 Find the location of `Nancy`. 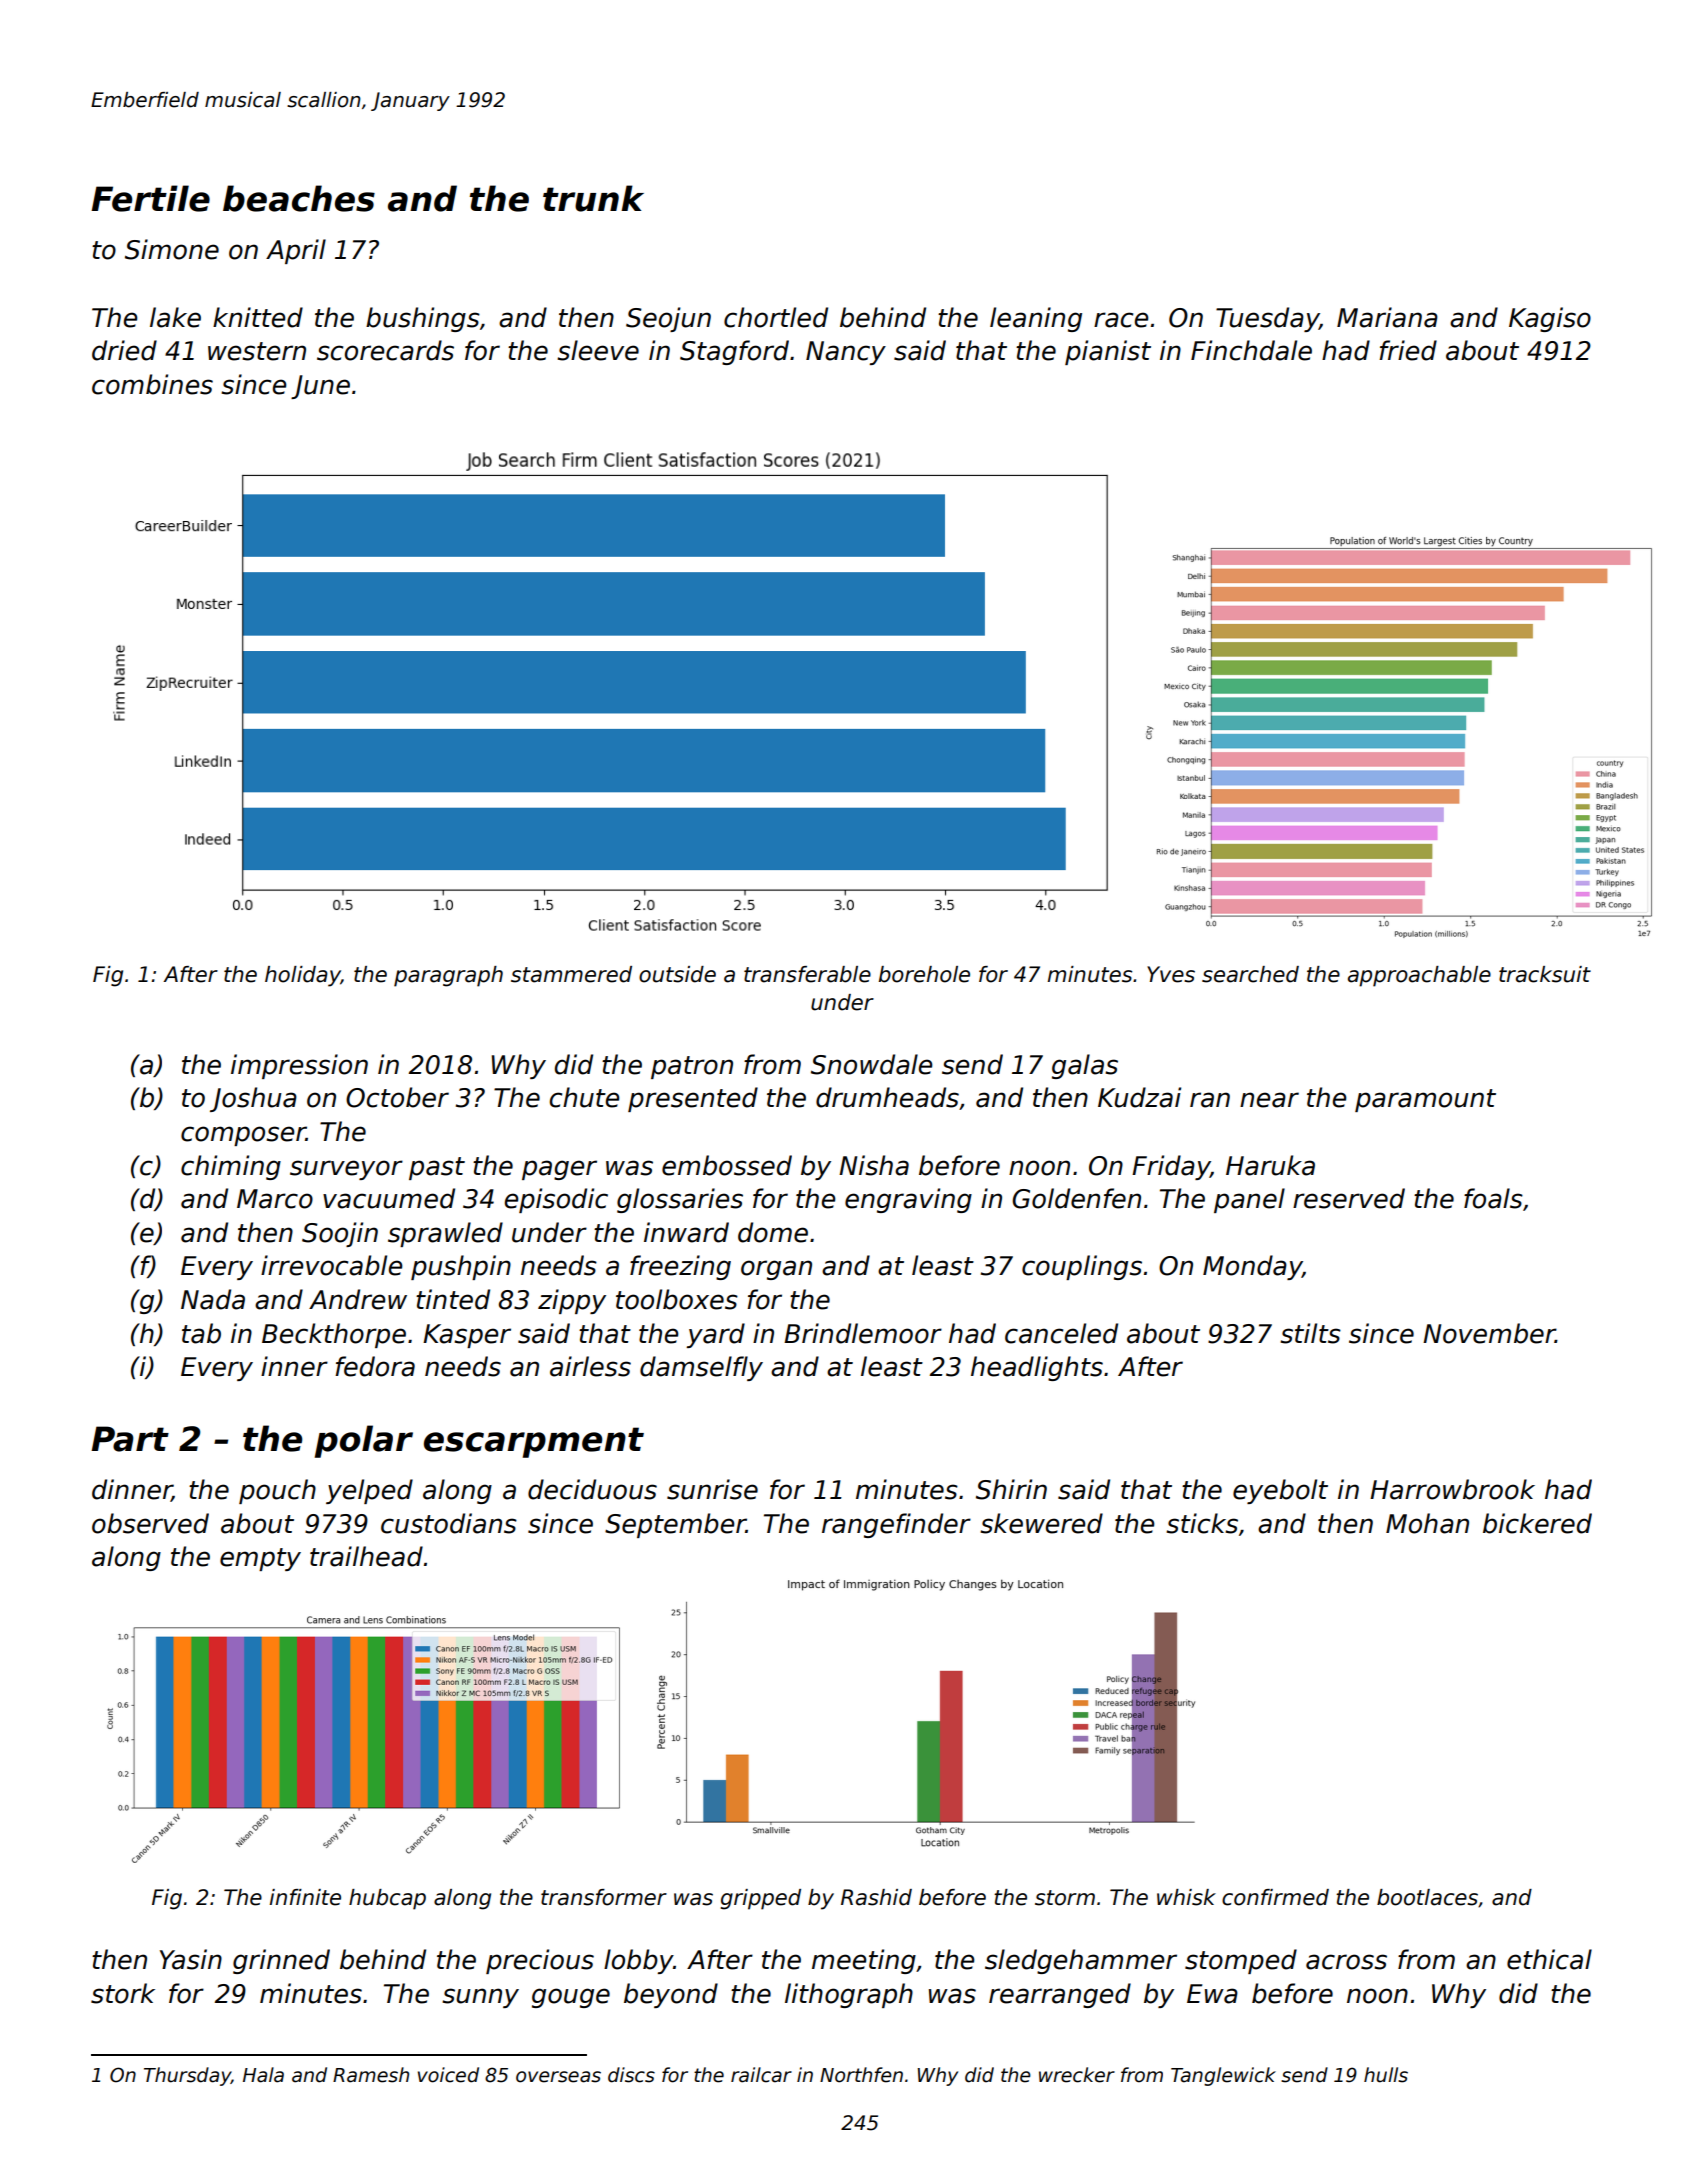

Nancy is located at coordinates (846, 353).
